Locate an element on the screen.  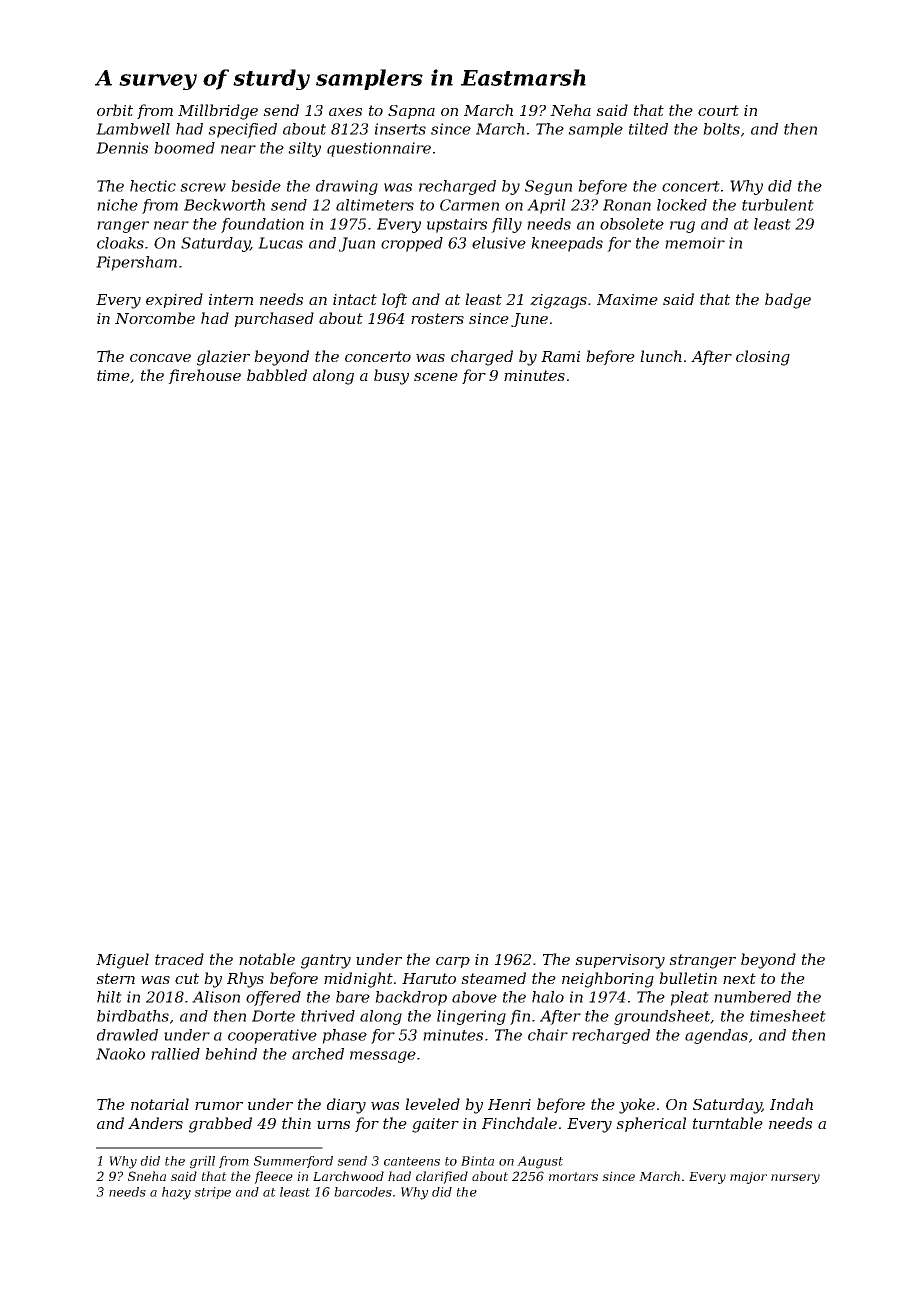
Ronan is located at coordinates (627, 205).
